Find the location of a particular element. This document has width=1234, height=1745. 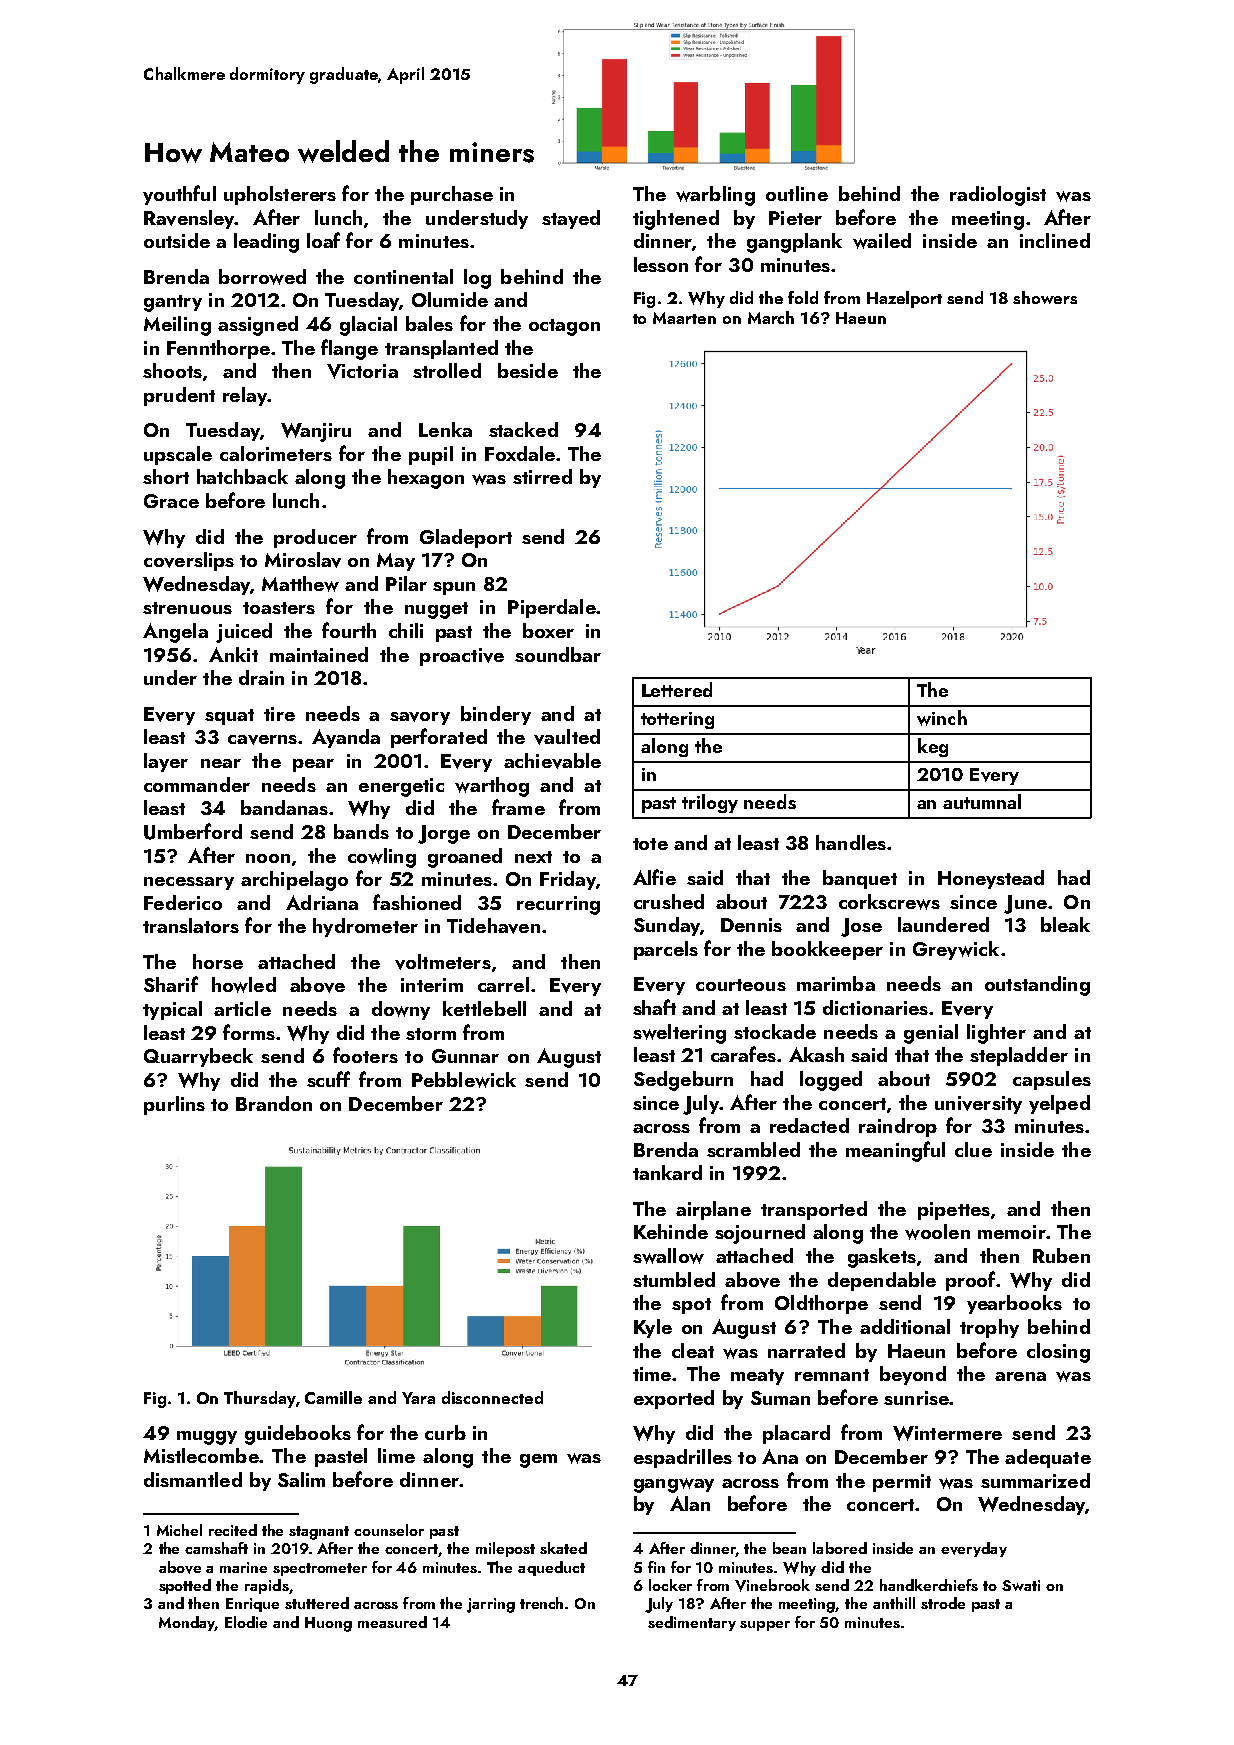

warbling is located at coordinates (715, 196).
